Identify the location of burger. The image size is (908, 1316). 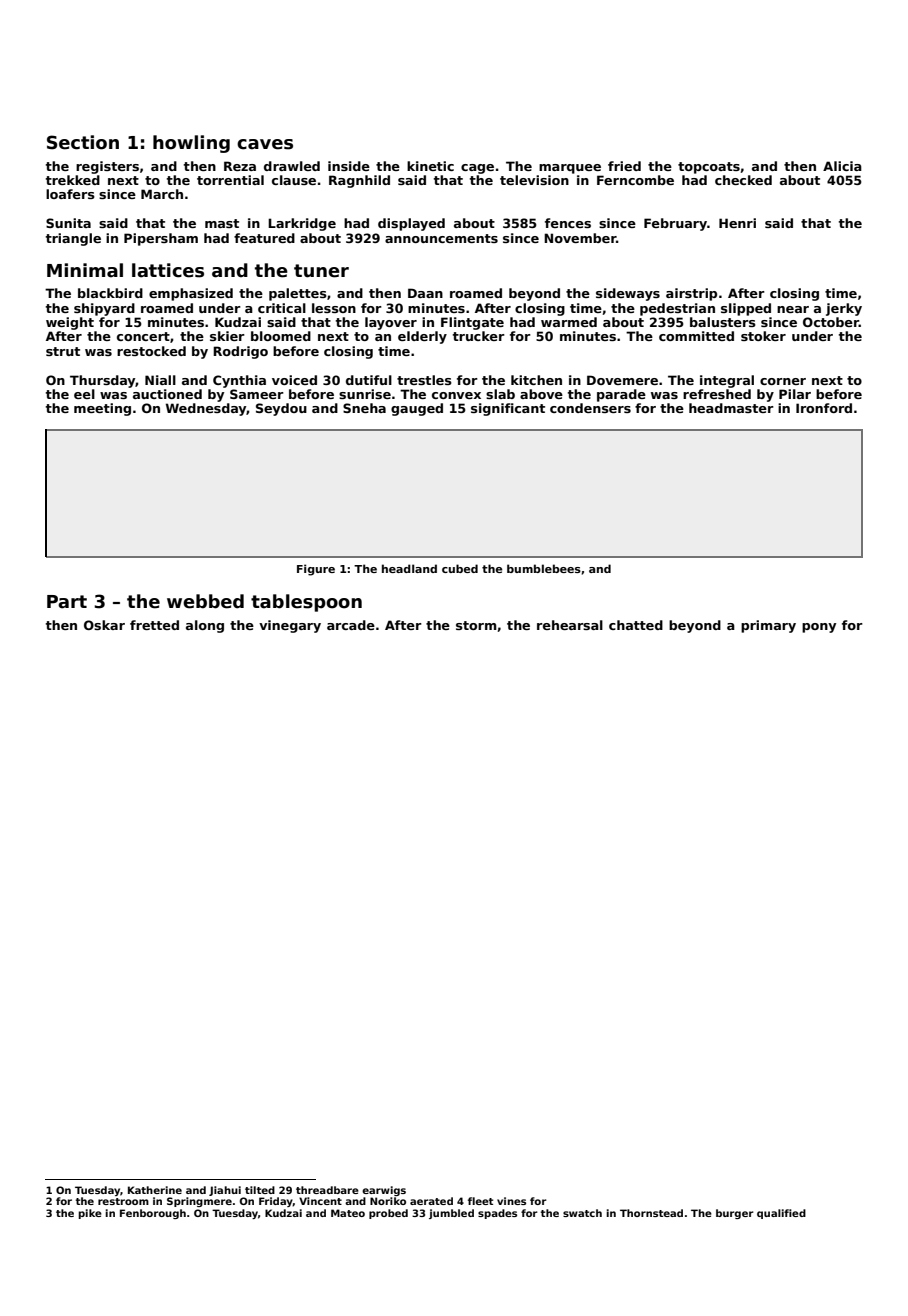
(735, 1214).
